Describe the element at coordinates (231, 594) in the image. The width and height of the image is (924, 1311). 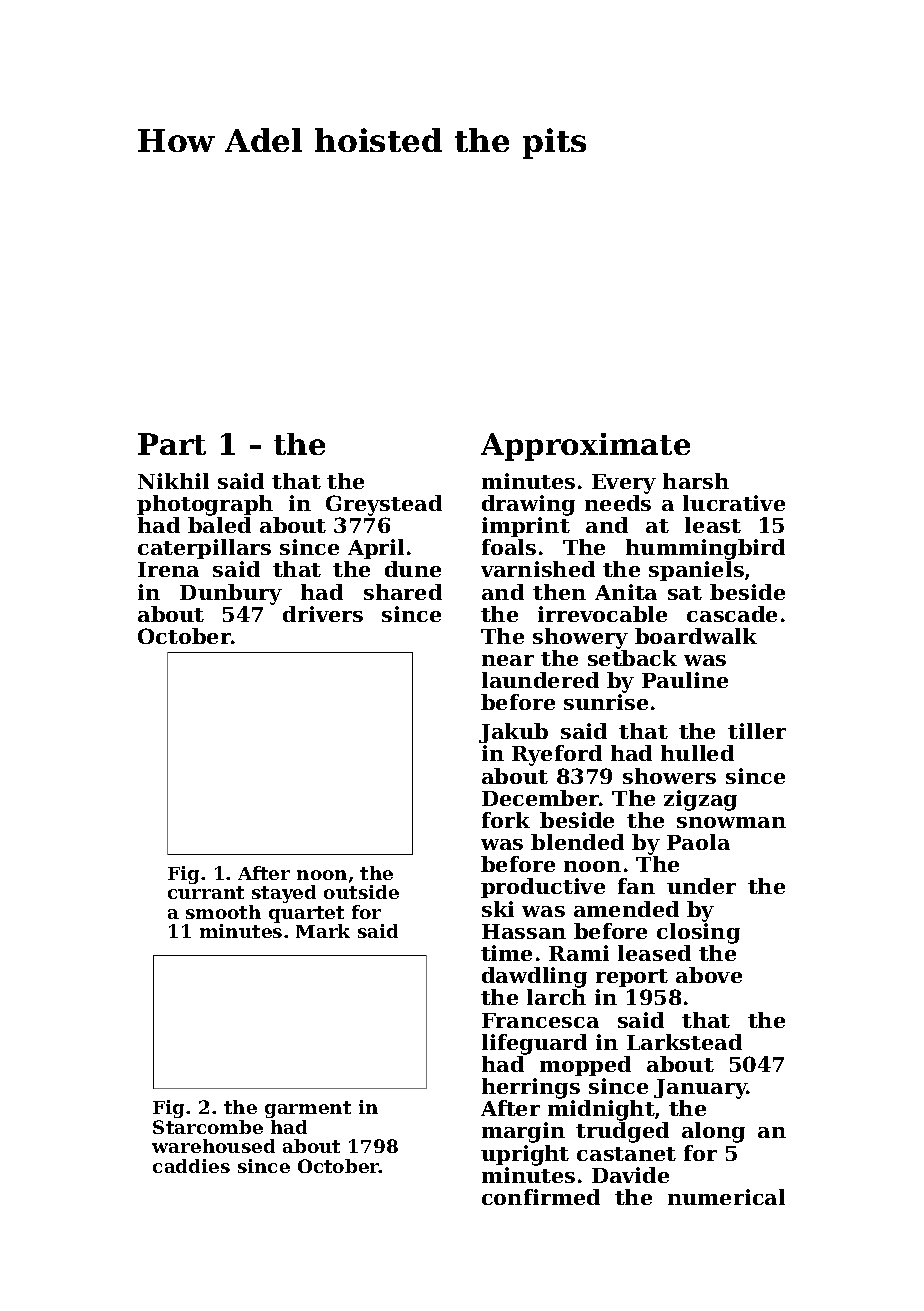
I see `Dunbury` at that location.
